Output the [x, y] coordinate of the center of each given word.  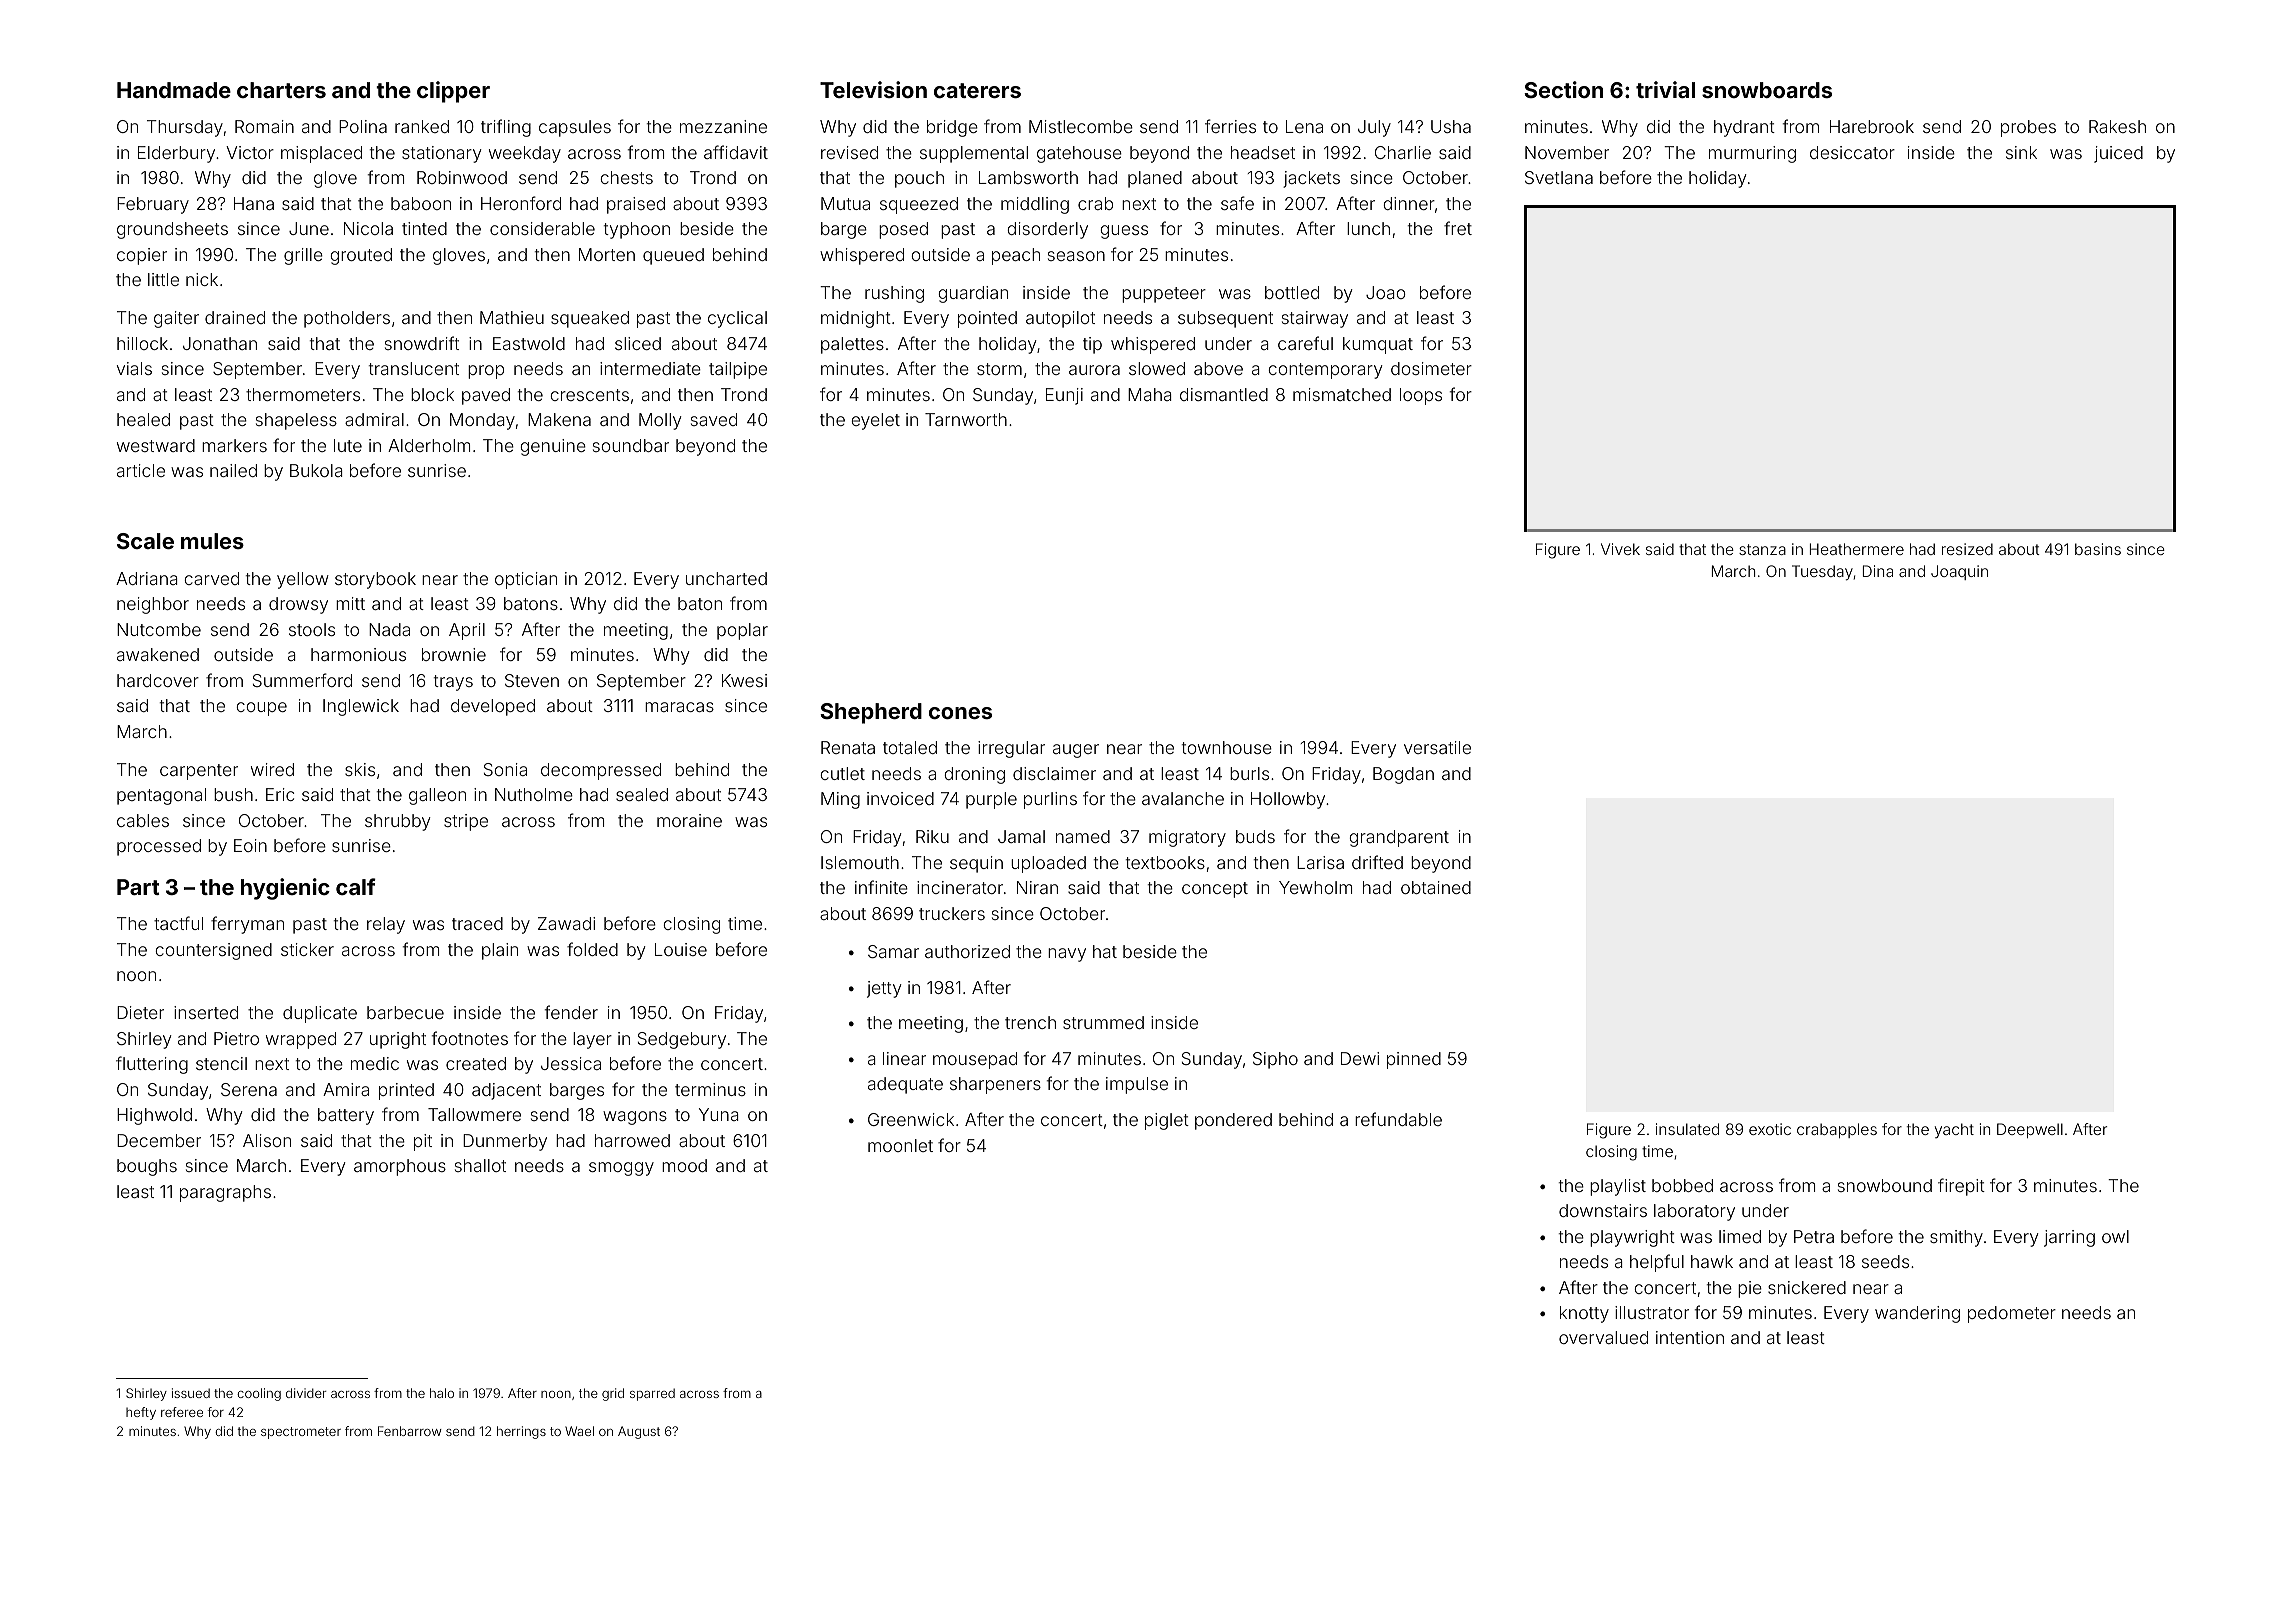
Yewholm [1315, 887]
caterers [977, 90]
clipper [453, 92]
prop [486, 372]
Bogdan [1403, 775]
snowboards [1767, 90]
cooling [259, 1394]
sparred [652, 1394]
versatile [1437, 747]
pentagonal [161, 796]
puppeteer [1164, 295]
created [476, 1063]
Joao [1386, 292]
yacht [1954, 1130]
